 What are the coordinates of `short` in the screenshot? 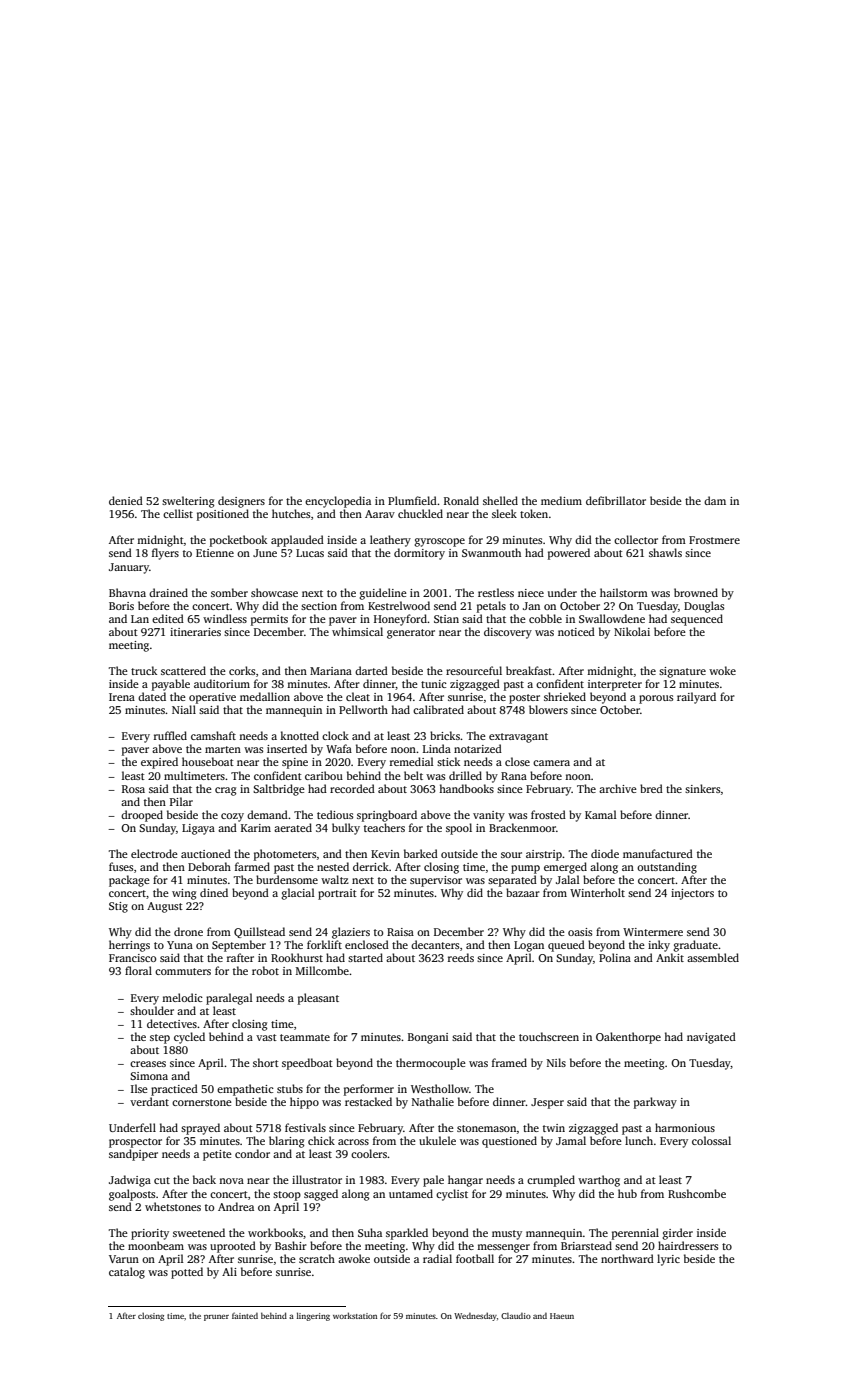 It's located at (266, 1062).
